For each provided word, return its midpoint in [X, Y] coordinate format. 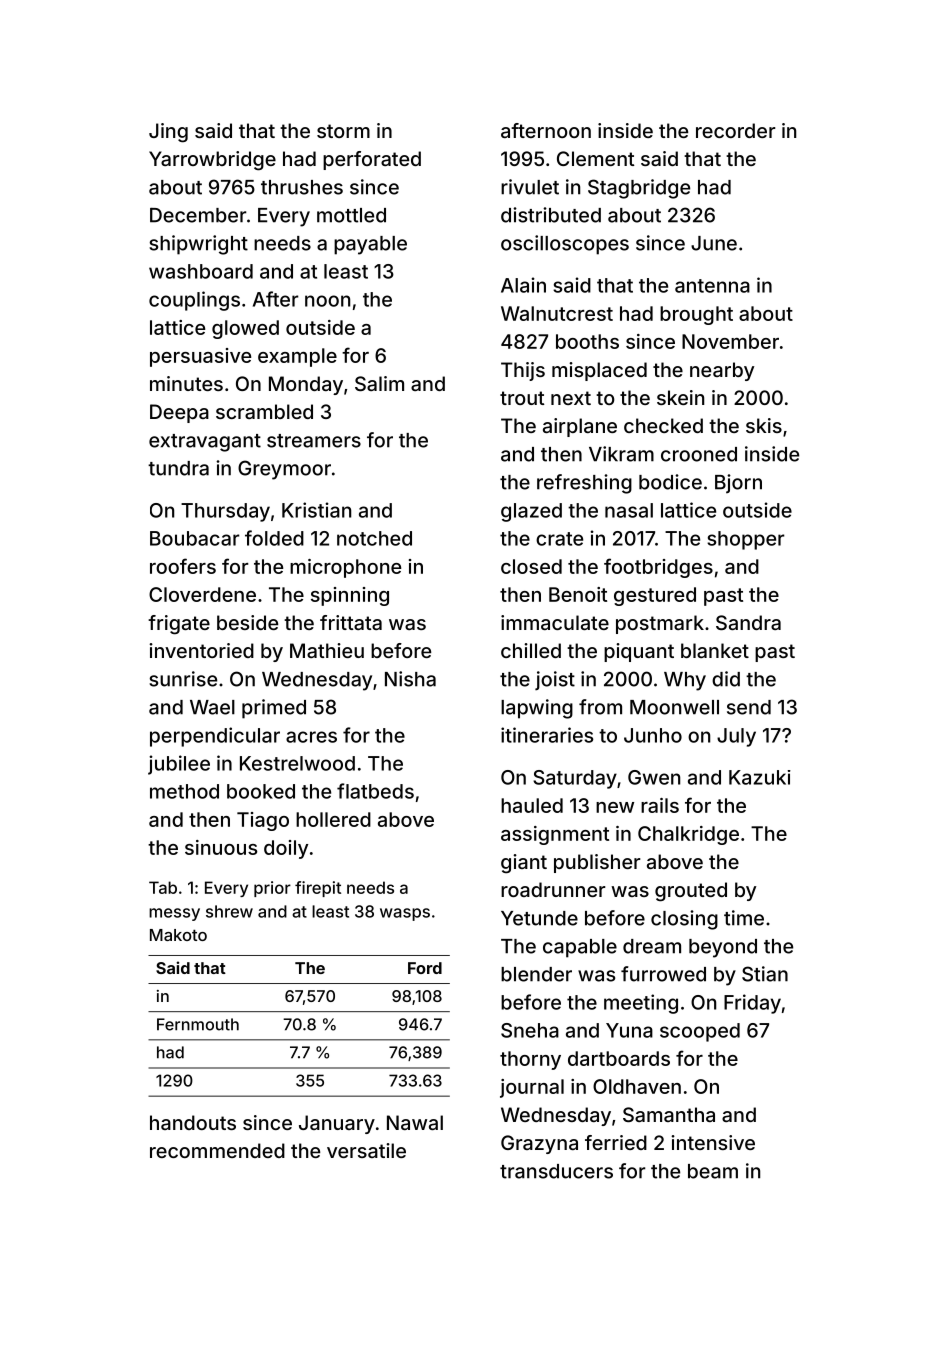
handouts [193, 1122]
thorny [530, 1060]
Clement [596, 158]
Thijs [523, 371]
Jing [168, 133]
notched [374, 538]
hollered [333, 819]
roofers [183, 566]
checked [663, 425]
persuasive [200, 357]
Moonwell [674, 707]
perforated [372, 160]
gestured [655, 596]
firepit [318, 889]
